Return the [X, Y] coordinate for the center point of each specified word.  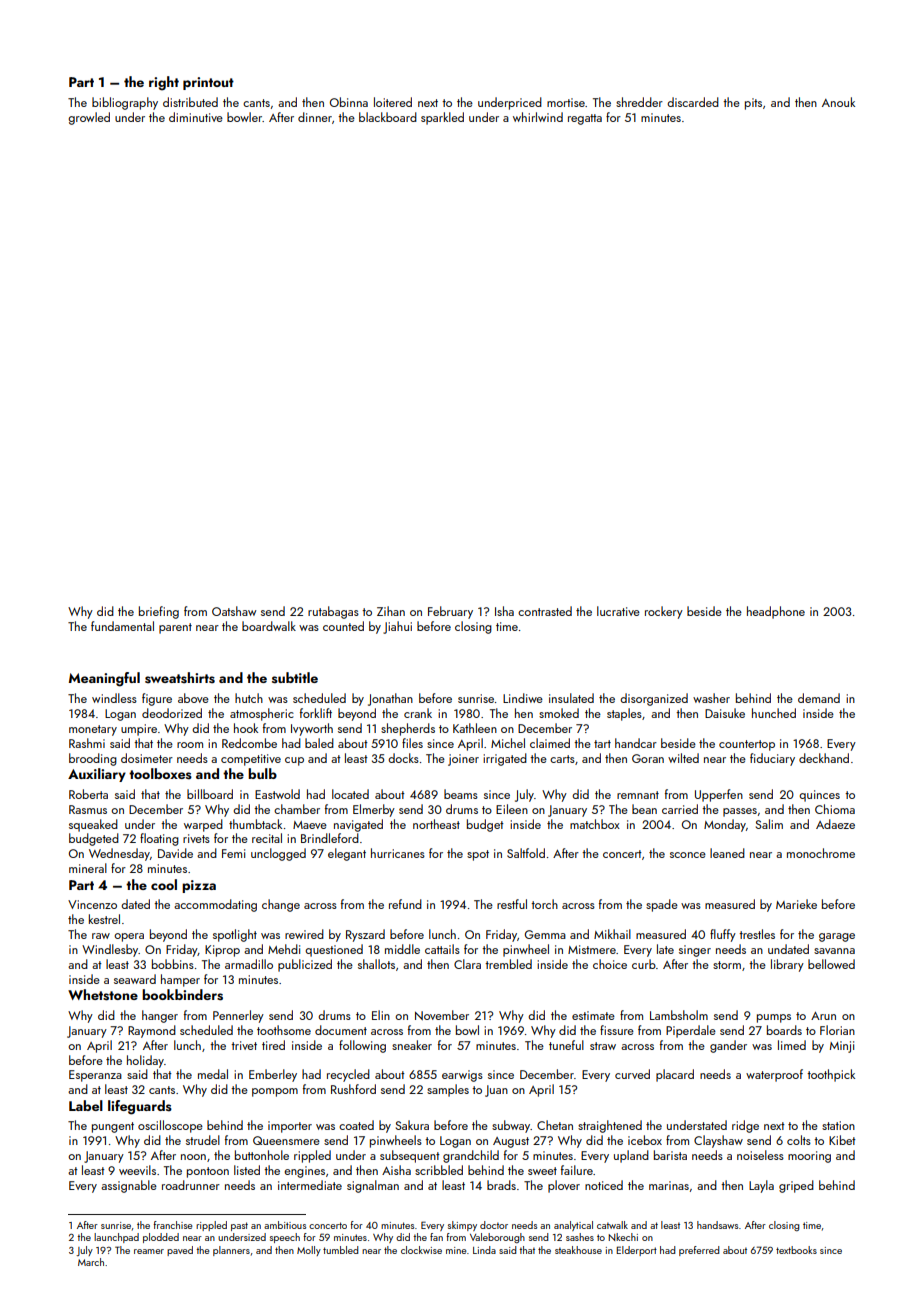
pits [753, 104]
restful [512, 904]
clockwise [421, 1250]
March [91, 1262]
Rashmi [87, 743]
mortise [566, 102]
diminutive [196, 117]
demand [819, 698]
